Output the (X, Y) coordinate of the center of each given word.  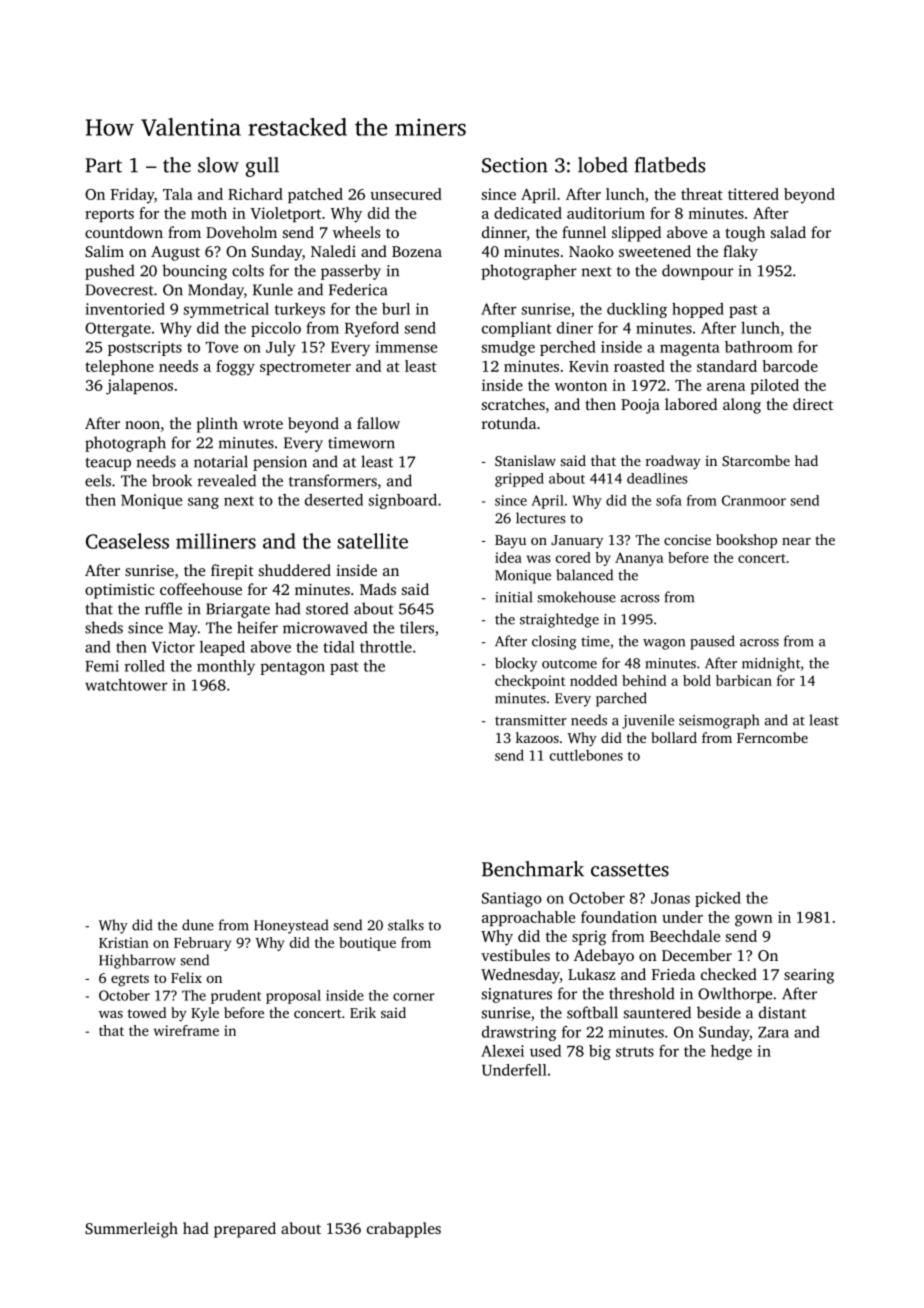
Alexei (502, 1051)
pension (280, 463)
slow (218, 165)
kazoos (537, 737)
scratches (513, 404)
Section (515, 165)
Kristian (124, 942)
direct (813, 404)
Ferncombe (772, 737)
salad (788, 232)
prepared (245, 1230)
